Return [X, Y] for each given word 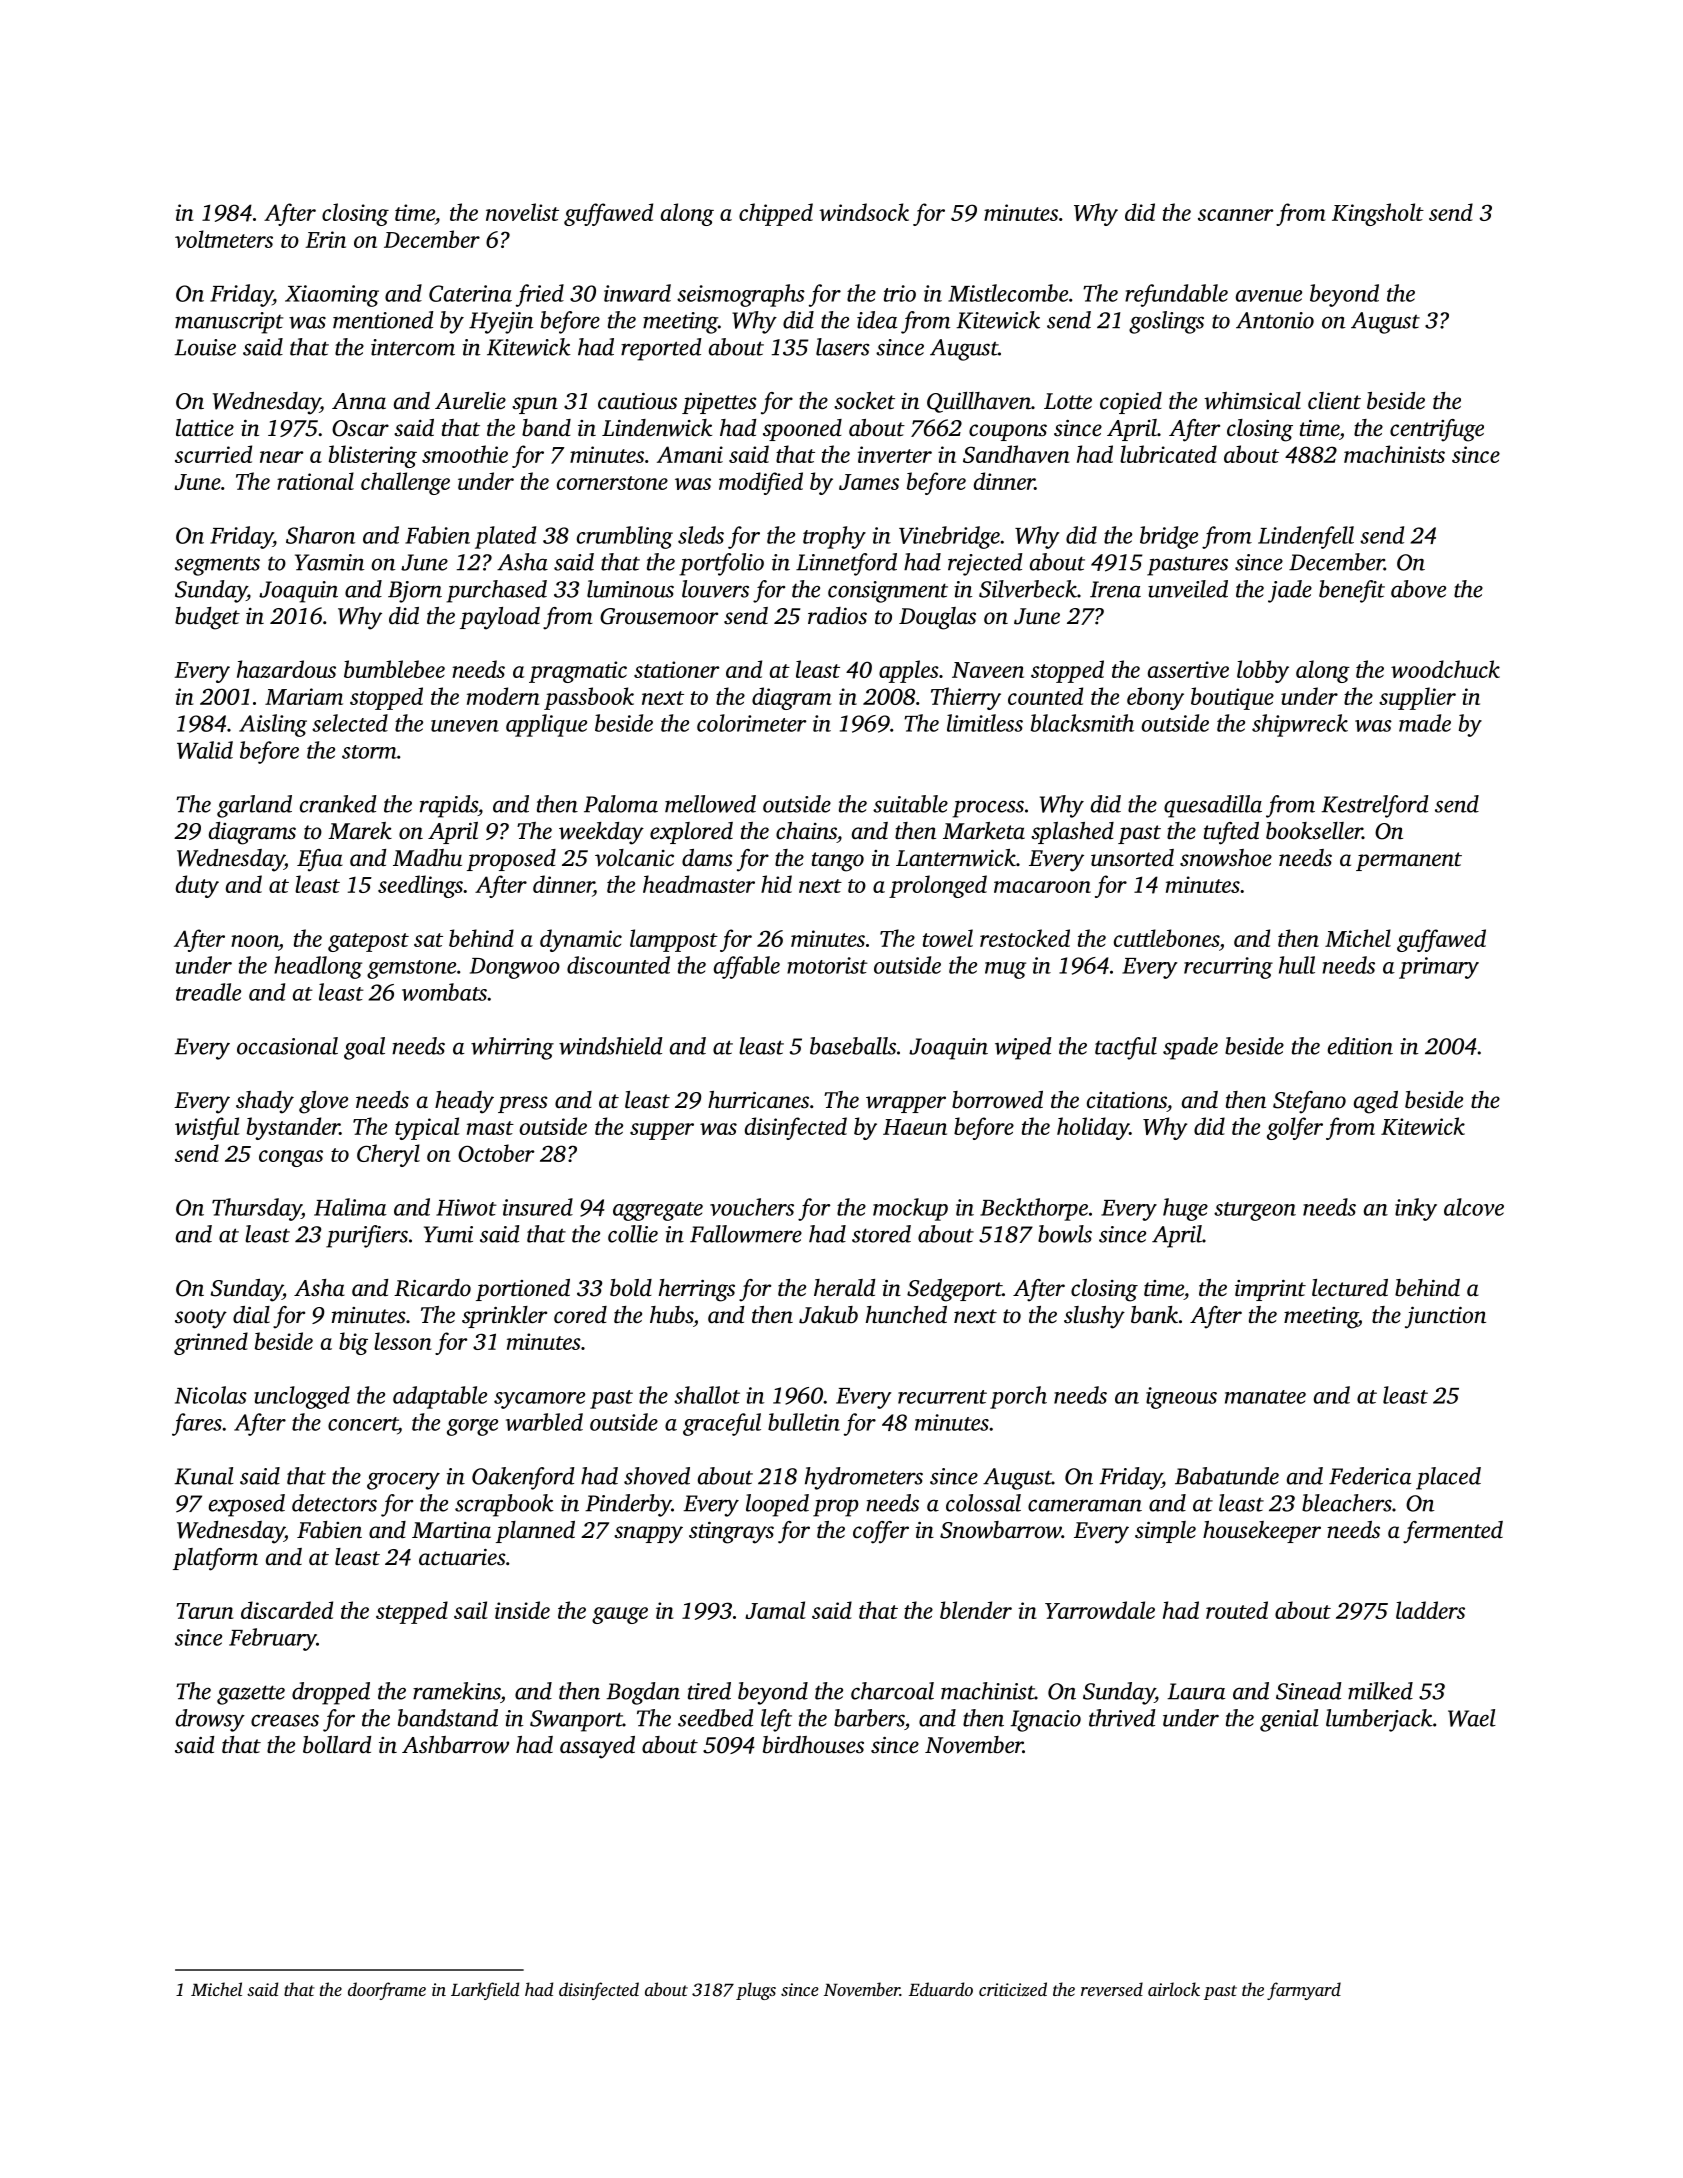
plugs [756, 1991]
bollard [337, 1745]
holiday [1093, 1128]
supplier [1417, 698]
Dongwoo [515, 968]
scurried [213, 454]
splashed [1072, 833]
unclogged [302, 1397]
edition [1360, 1046]
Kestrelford [1375, 806]
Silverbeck [1028, 589]
